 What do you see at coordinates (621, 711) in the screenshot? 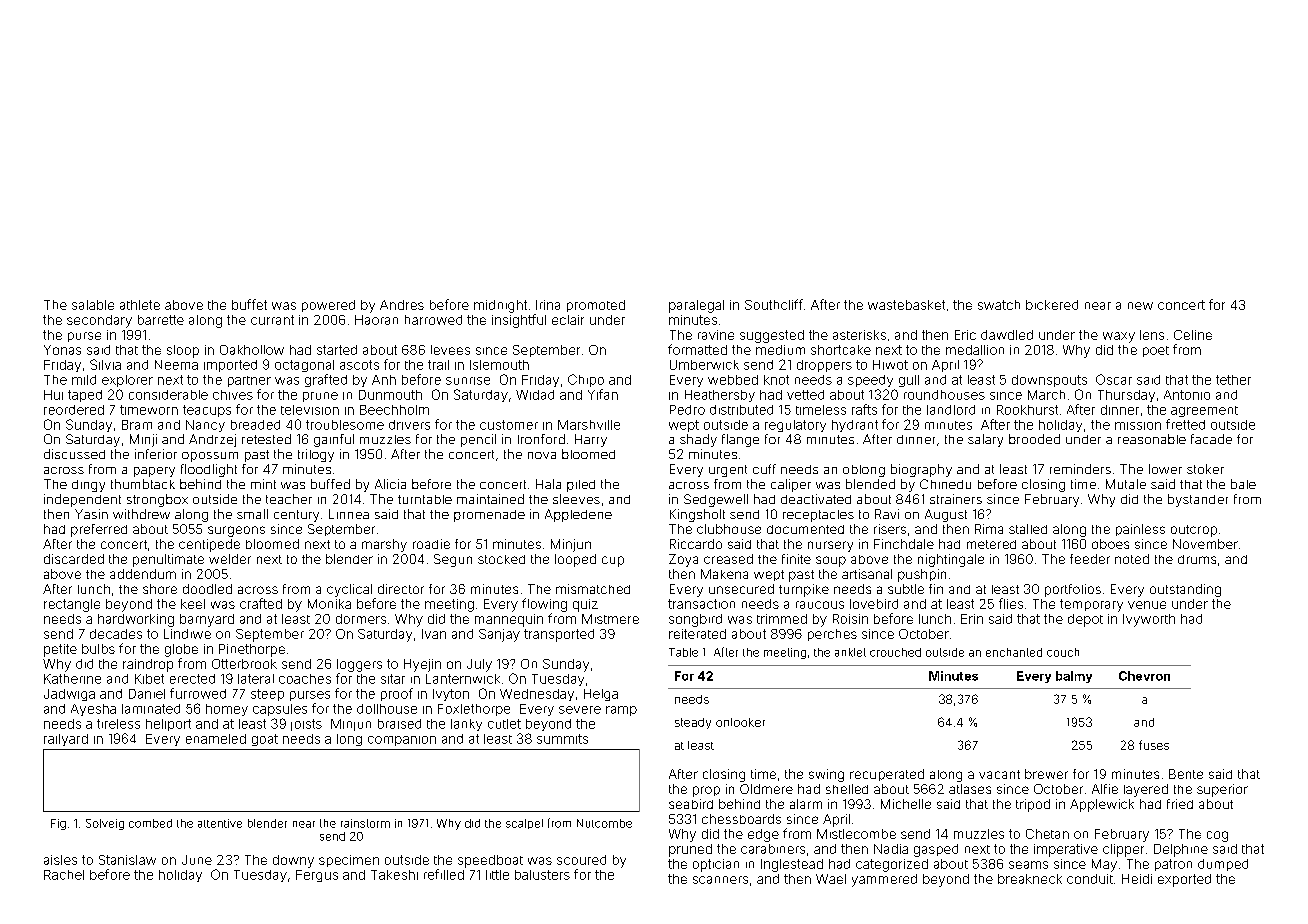
I see `ramp` at bounding box center [621, 711].
